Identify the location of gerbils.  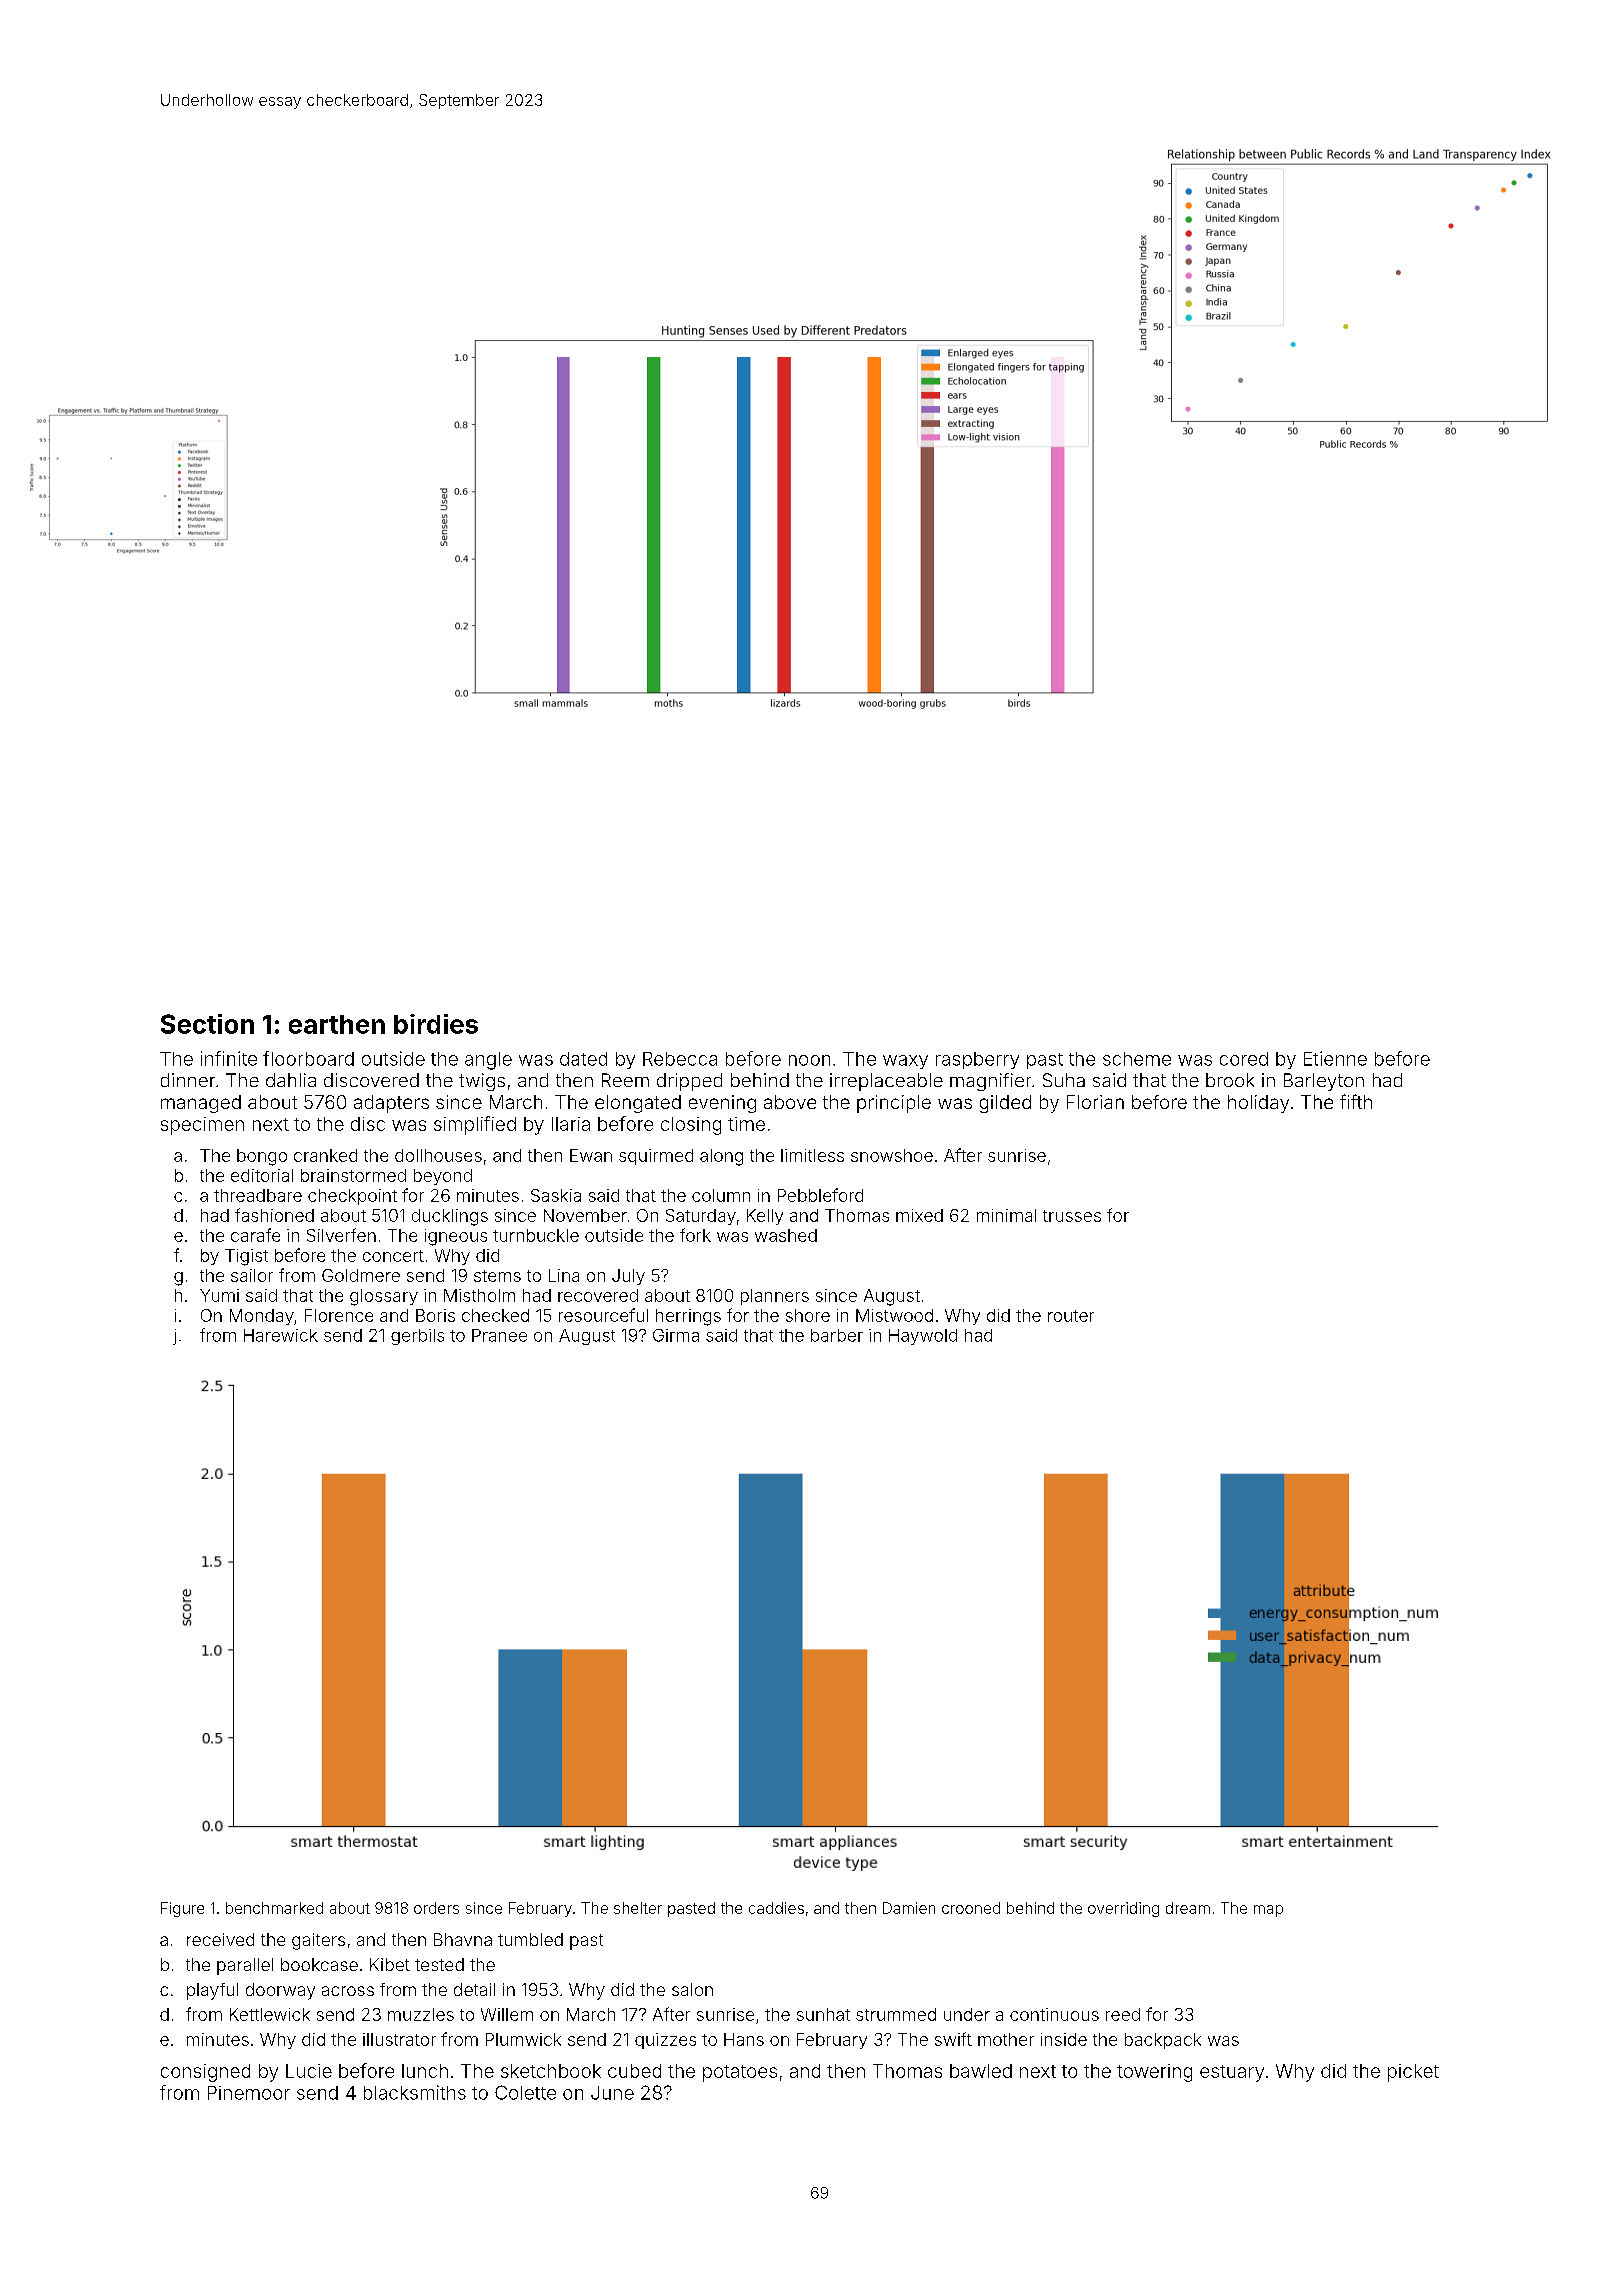
(417, 1337).
